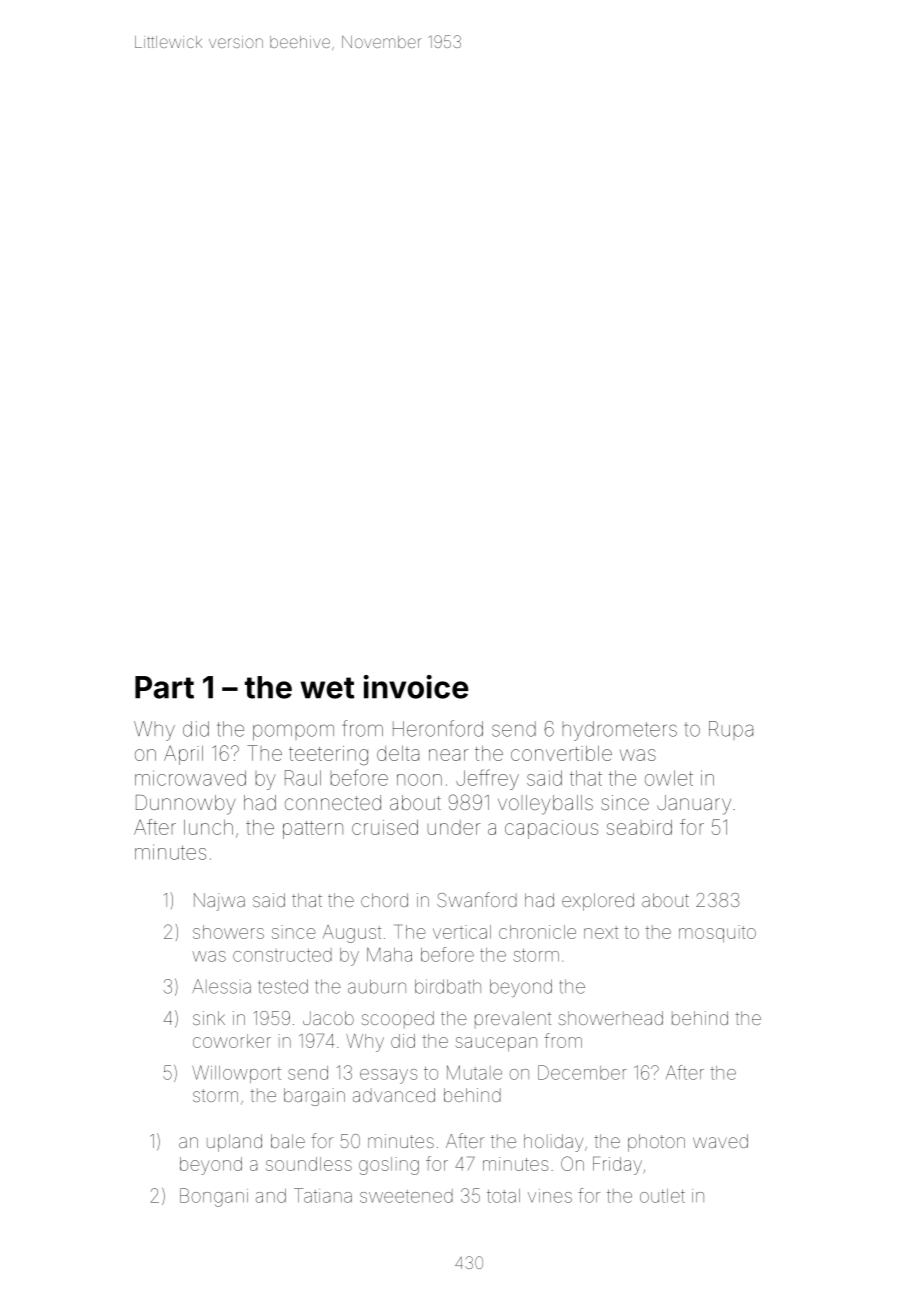  I want to click on Maha, so click(389, 954).
